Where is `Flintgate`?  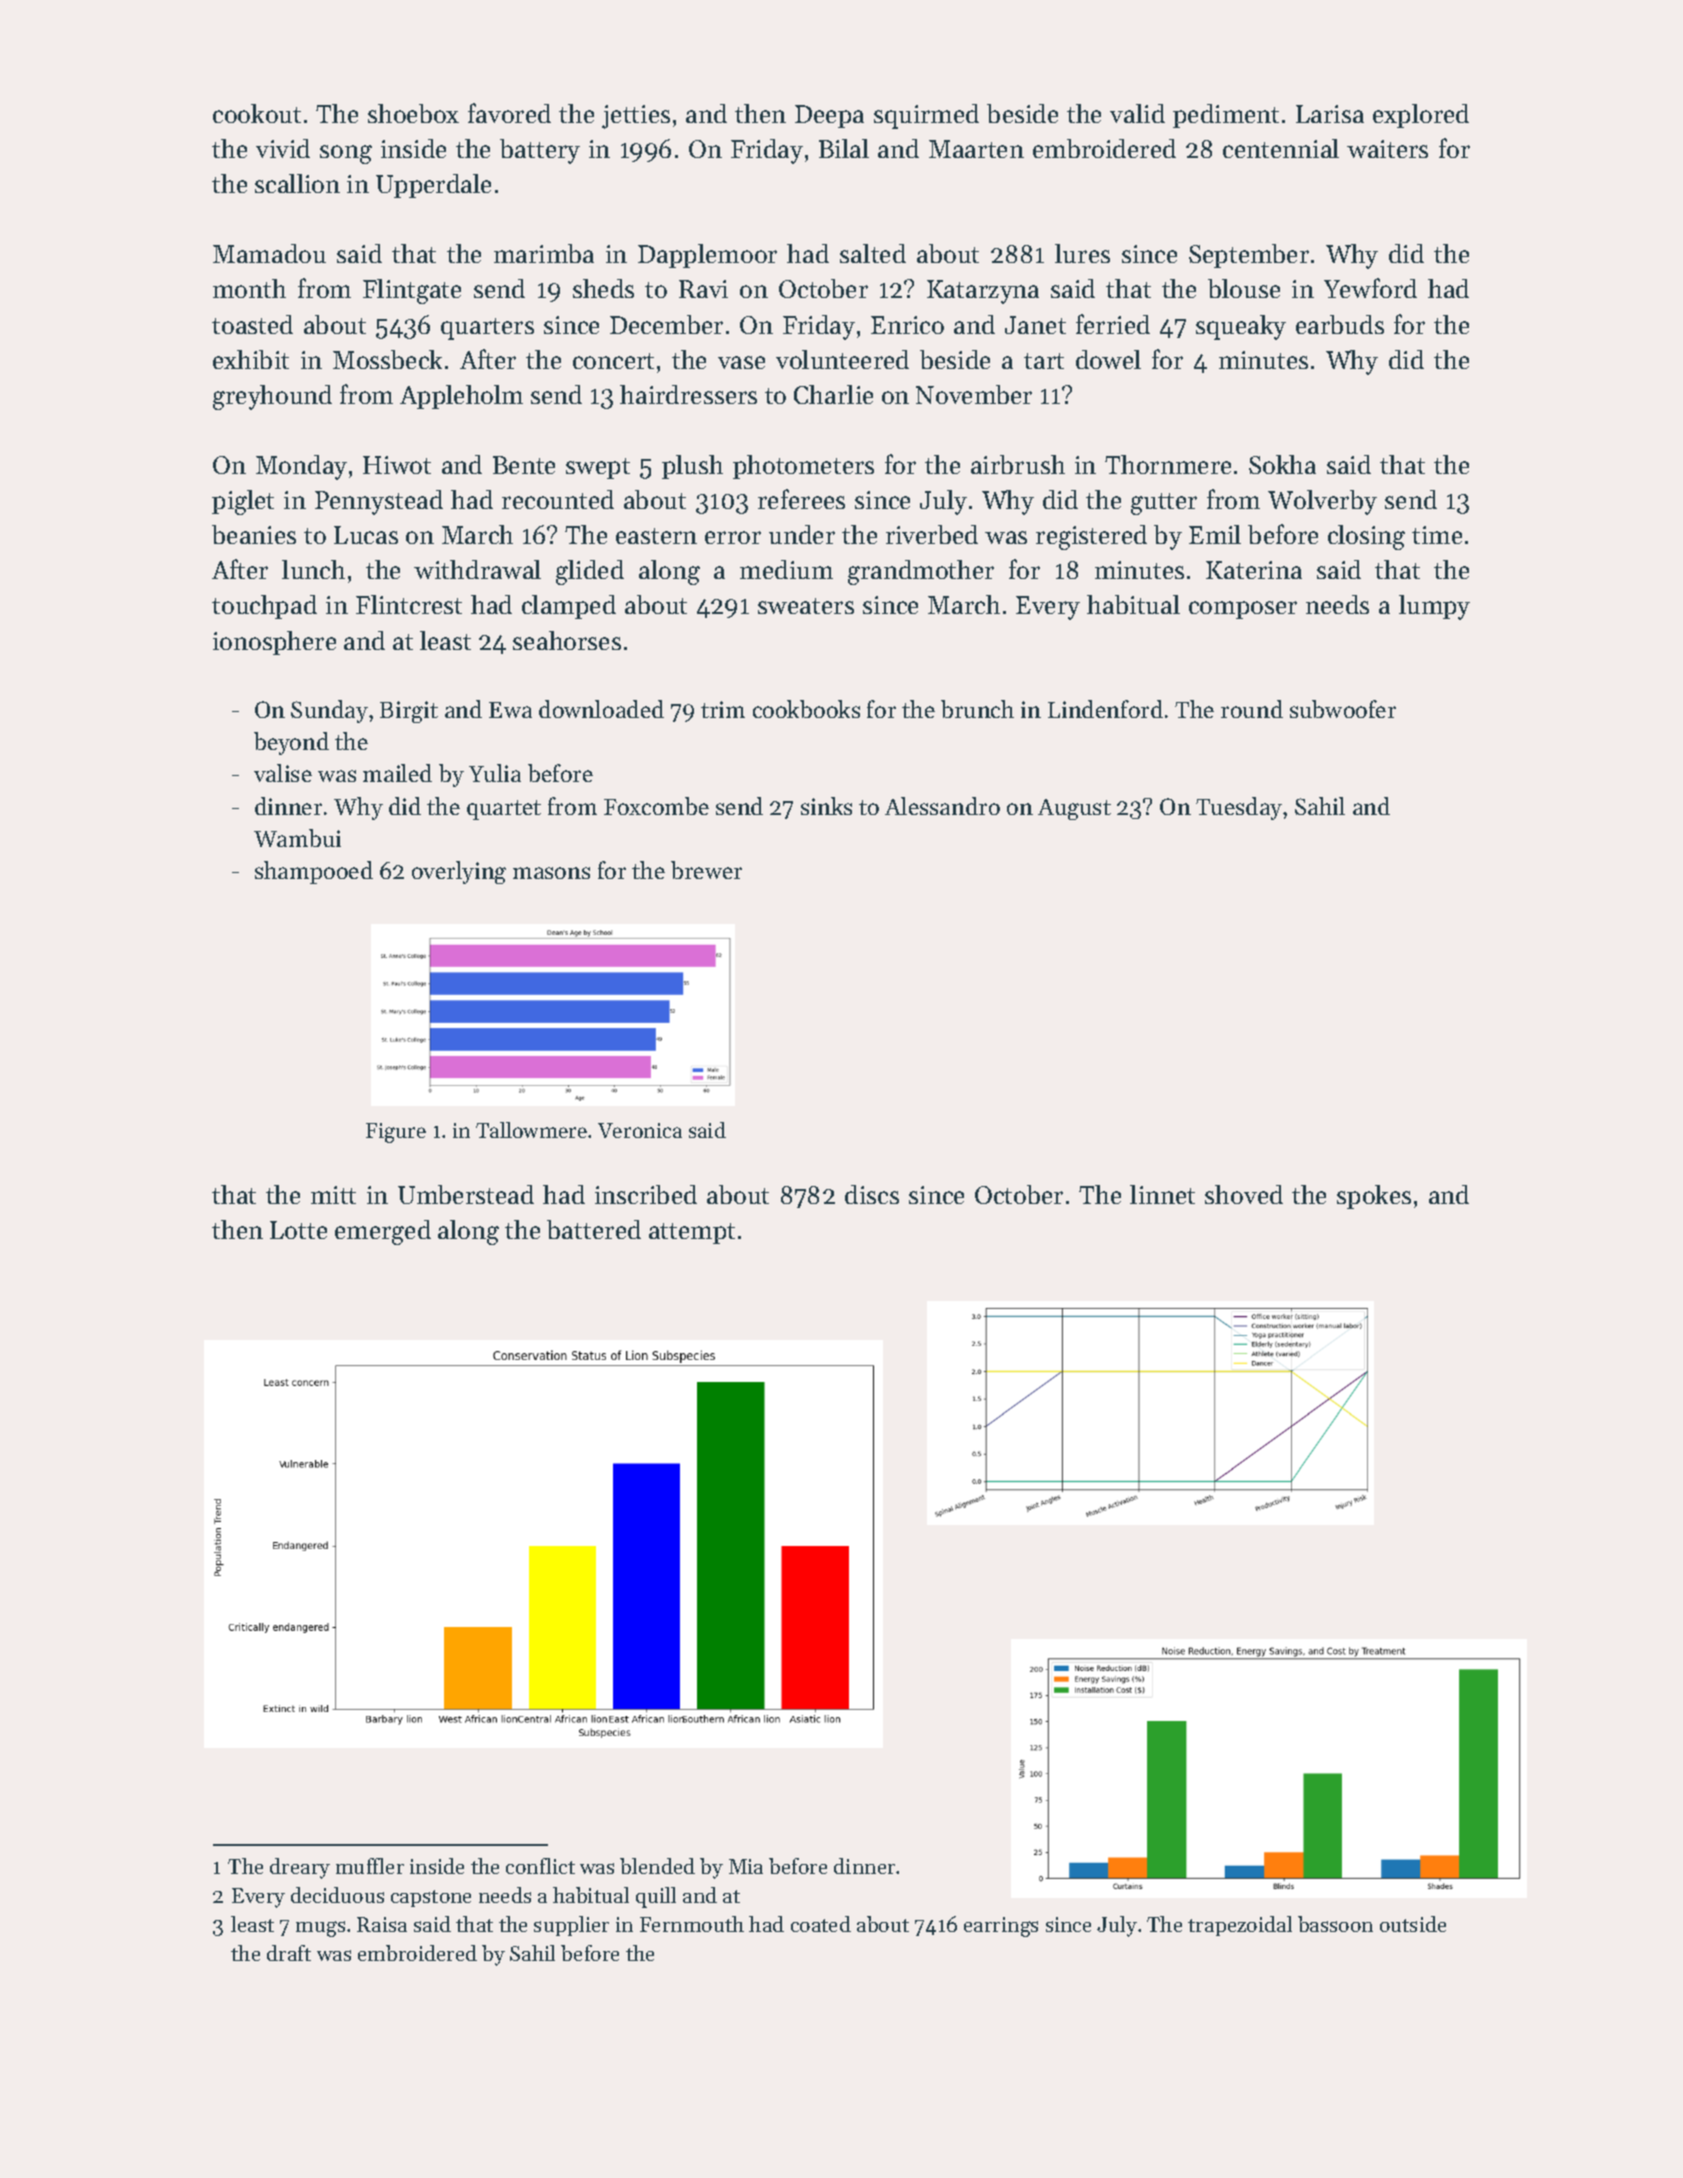 Flintgate is located at coordinates (412, 291).
